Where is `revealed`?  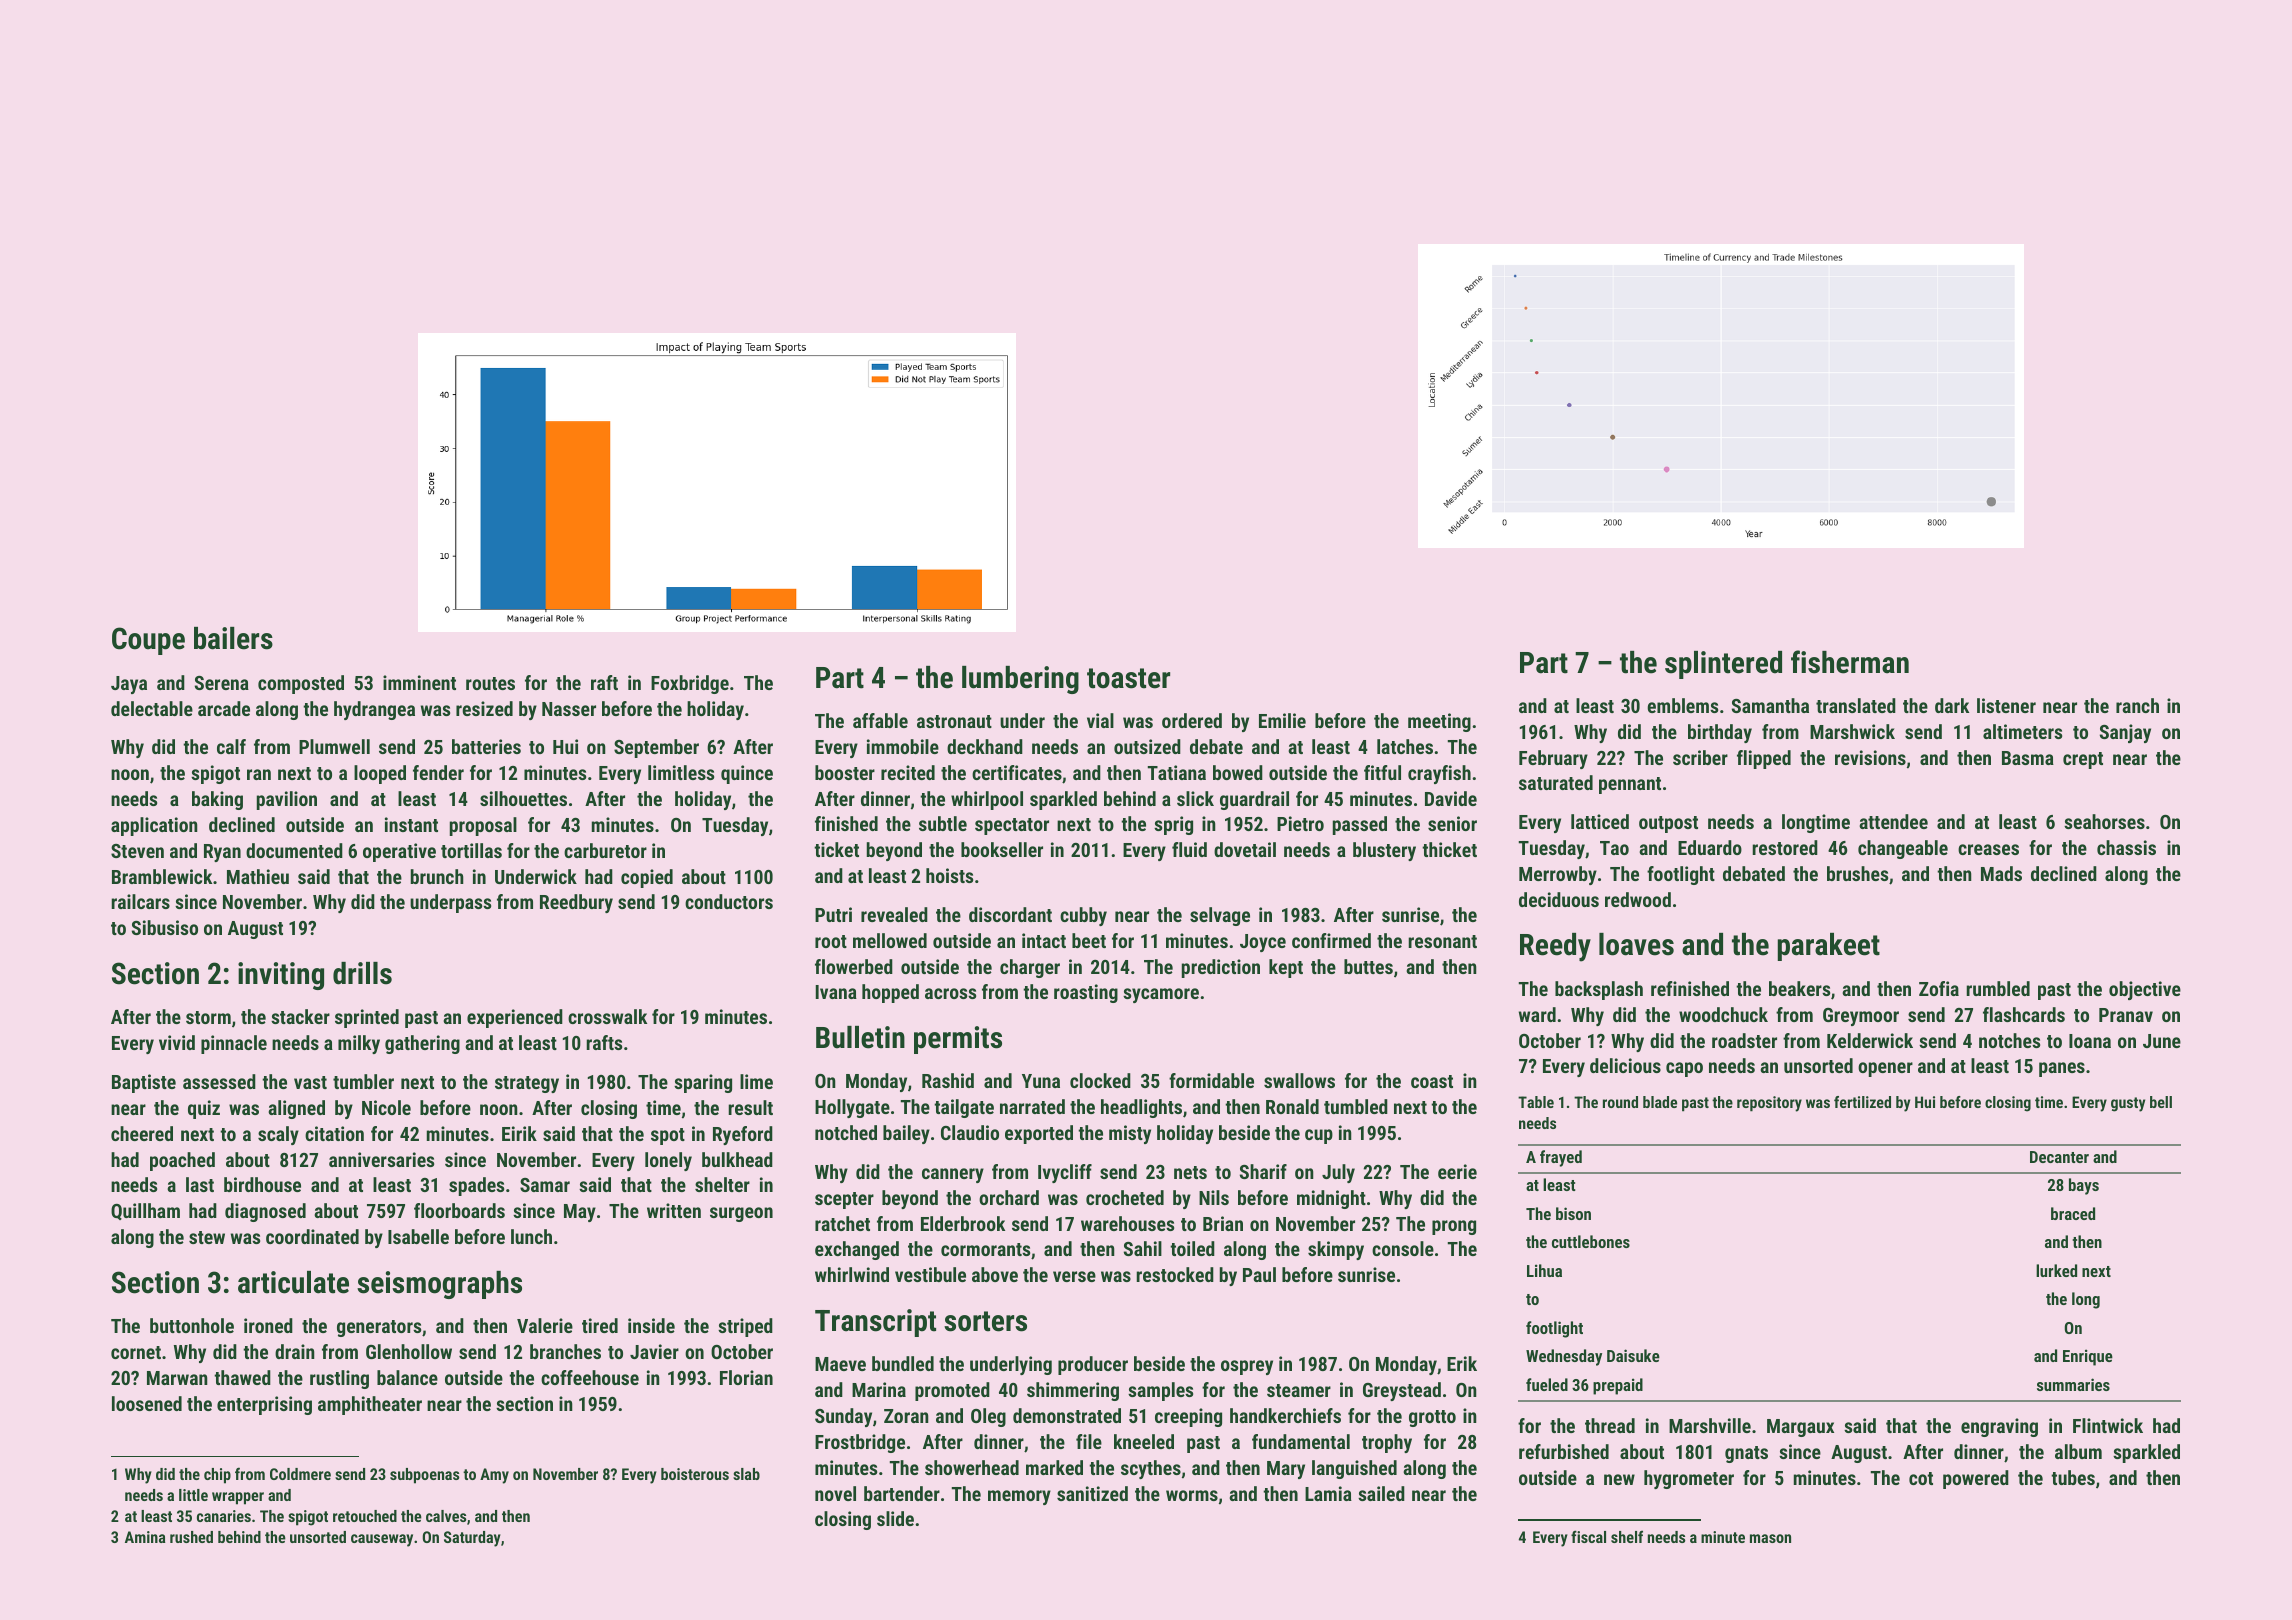 revealed is located at coordinates (894, 914).
